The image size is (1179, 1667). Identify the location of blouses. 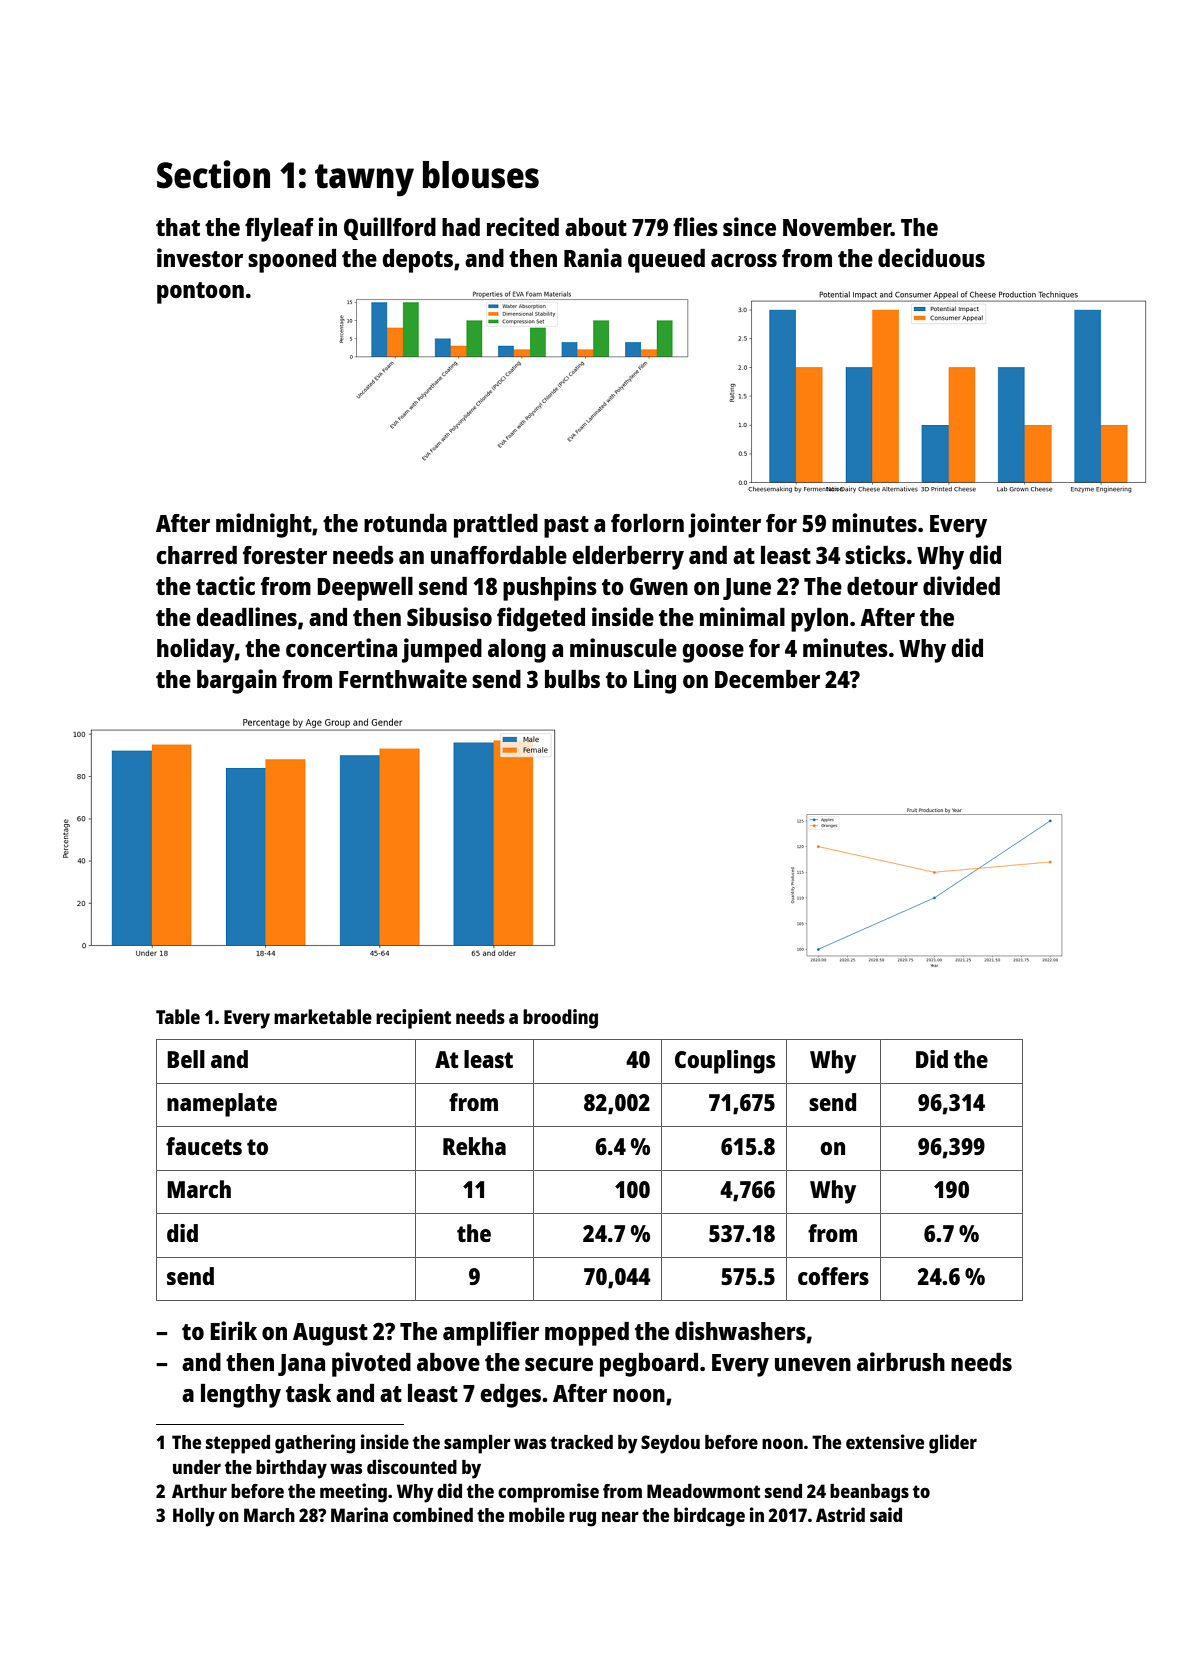
(481, 175).
